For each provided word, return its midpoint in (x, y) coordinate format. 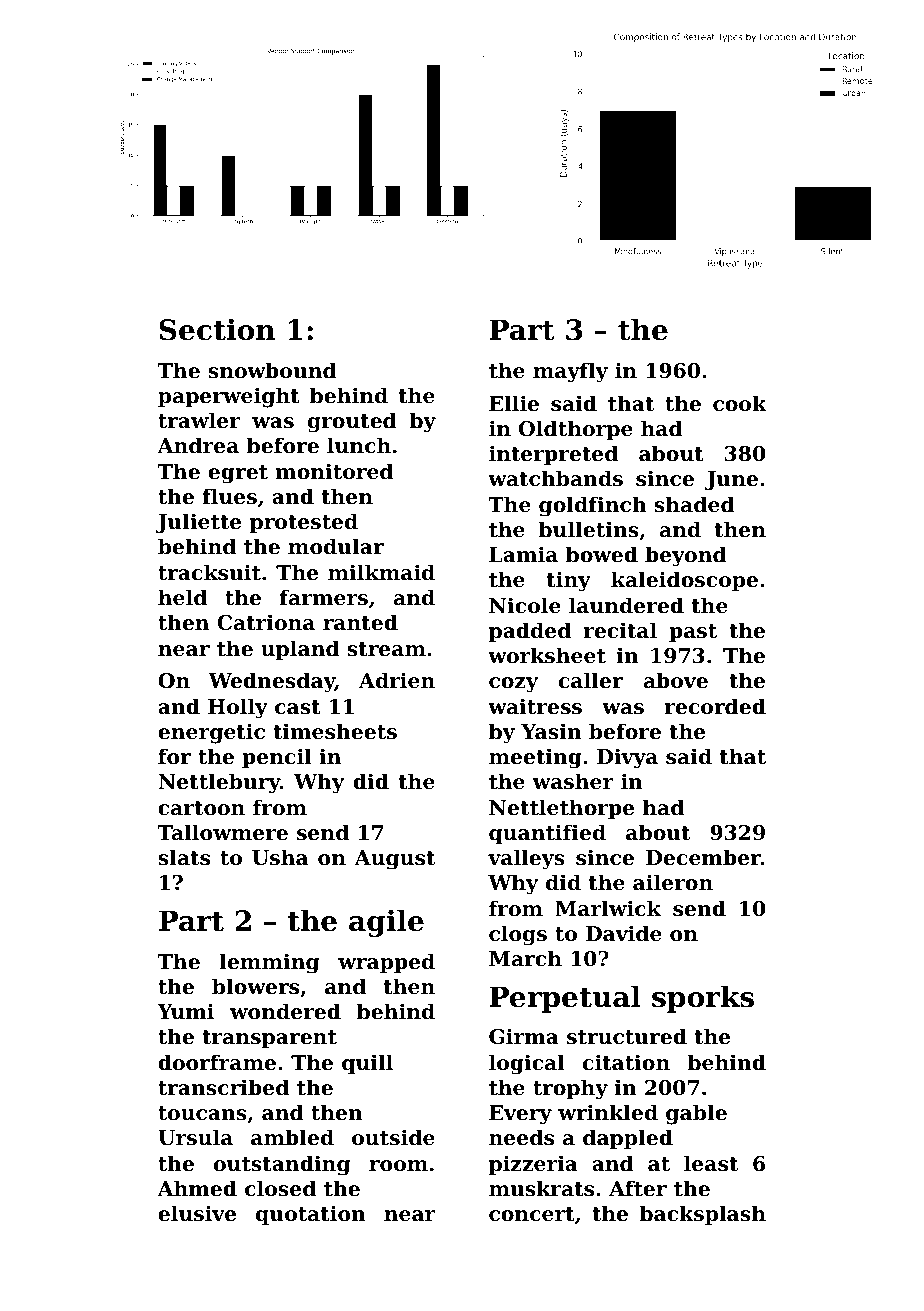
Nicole (525, 605)
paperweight (229, 397)
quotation (311, 1215)
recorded (715, 706)
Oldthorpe (576, 430)
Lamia (523, 554)
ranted (360, 622)
